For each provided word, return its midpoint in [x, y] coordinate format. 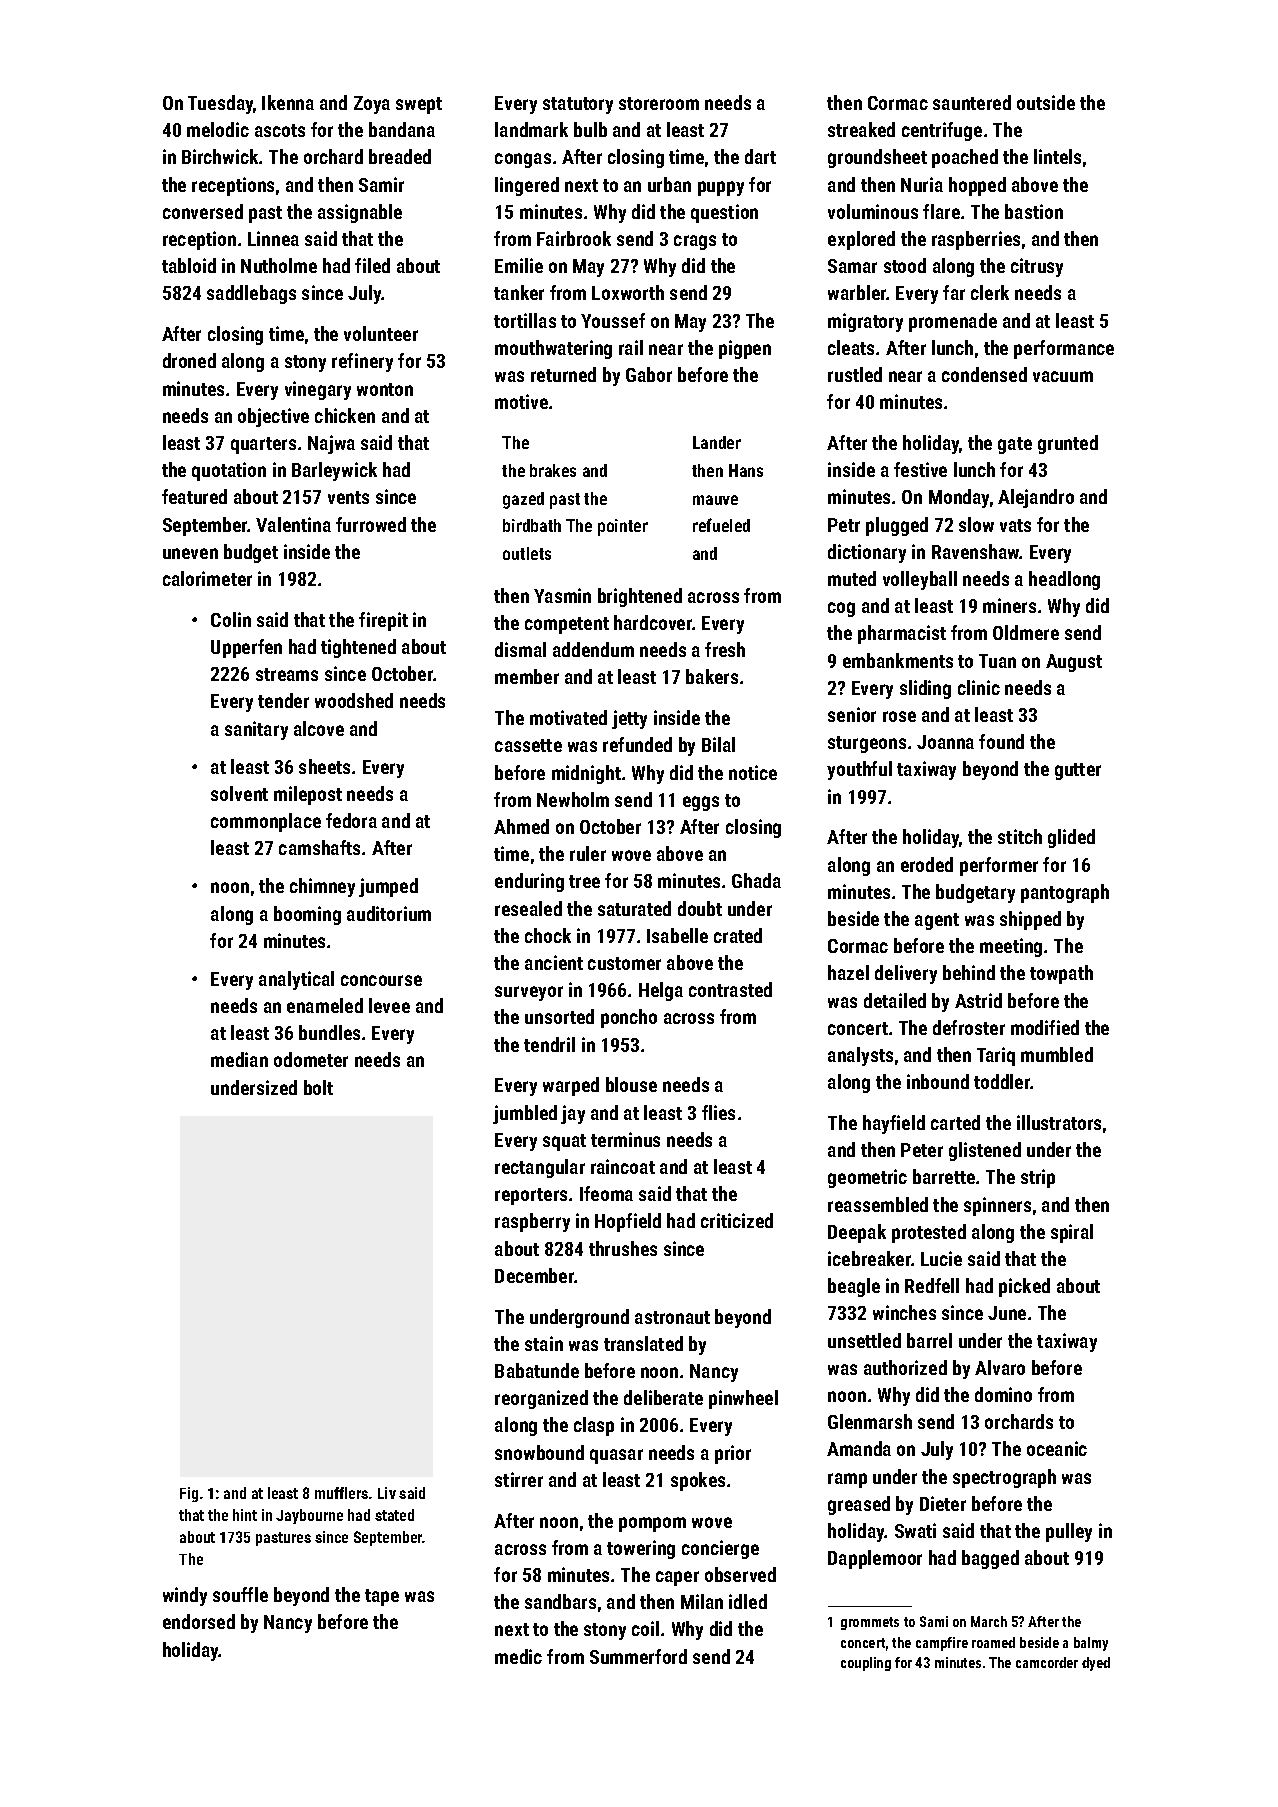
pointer [623, 527]
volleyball [920, 580]
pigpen [745, 349]
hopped [977, 186]
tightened [358, 648]
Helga [661, 991]
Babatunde [537, 1370]
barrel [929, 1340]
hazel [848, 972]
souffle [240, 1594]
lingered [527, 186]
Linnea [273, 238]
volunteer [381, 333]
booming [307, 915]
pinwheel [743, 1399]
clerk [990, 292]
